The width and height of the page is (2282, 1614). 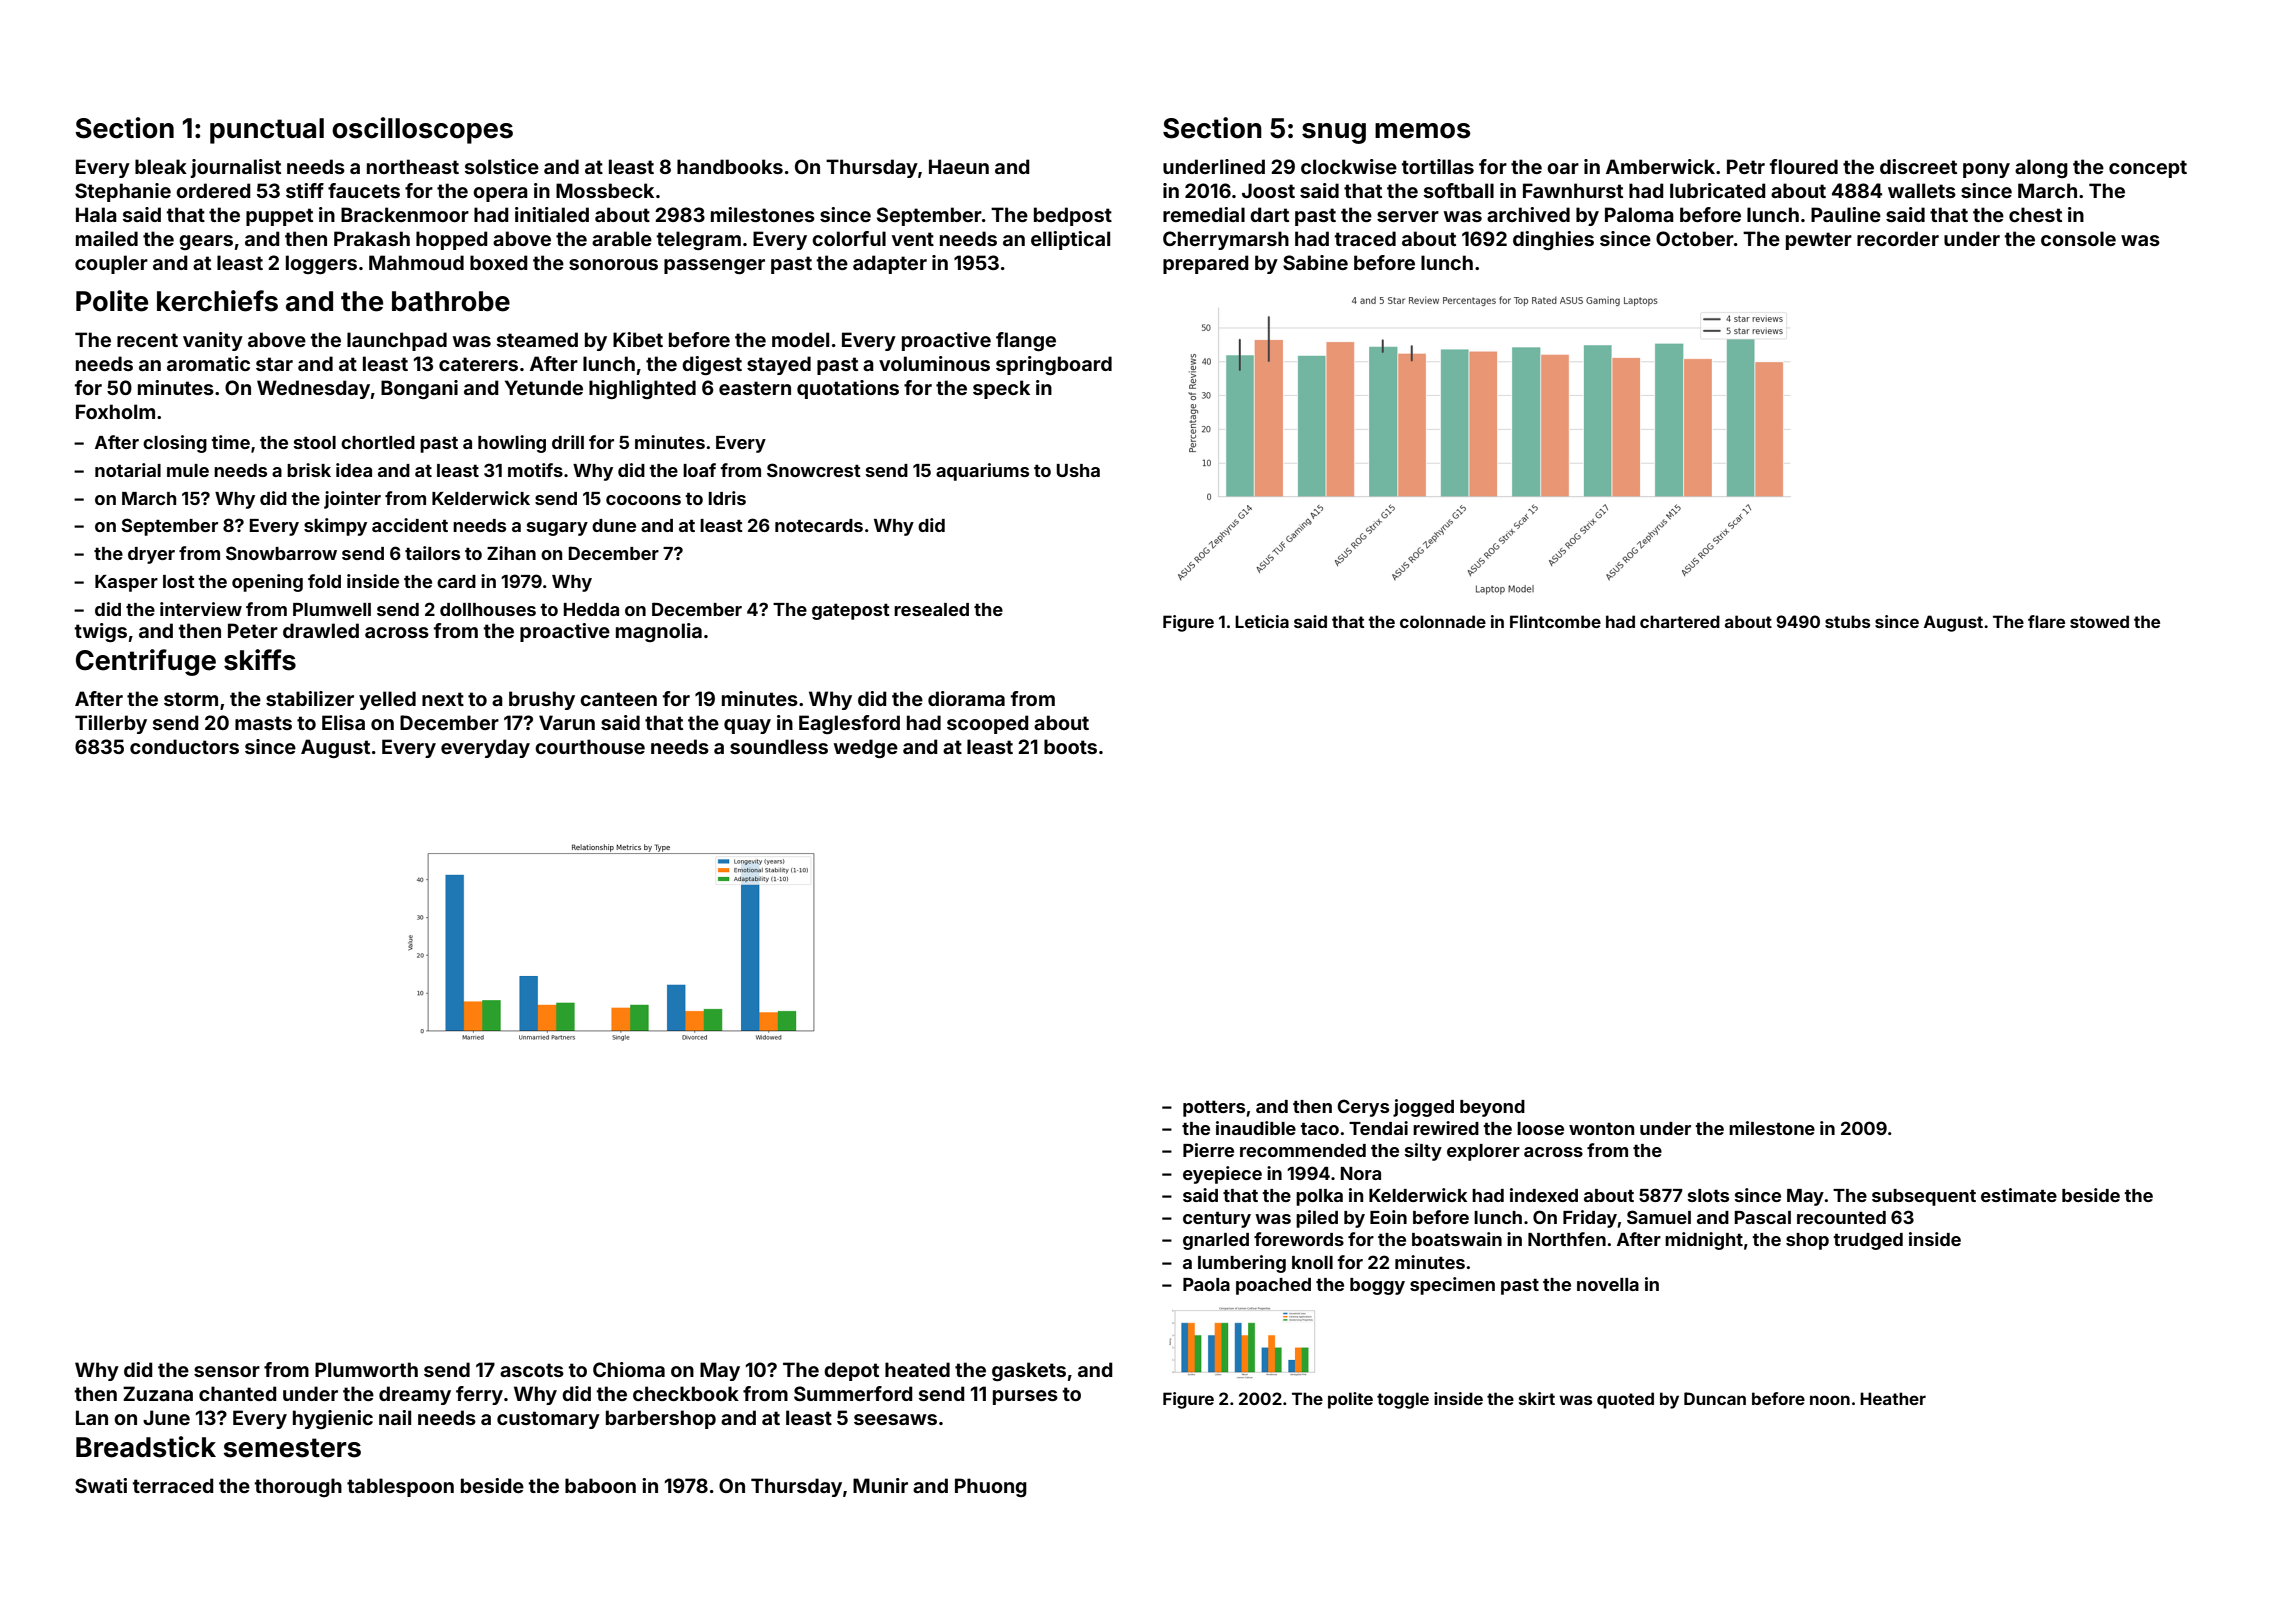 I want to click on boots, so click(x=1070, y=746).
